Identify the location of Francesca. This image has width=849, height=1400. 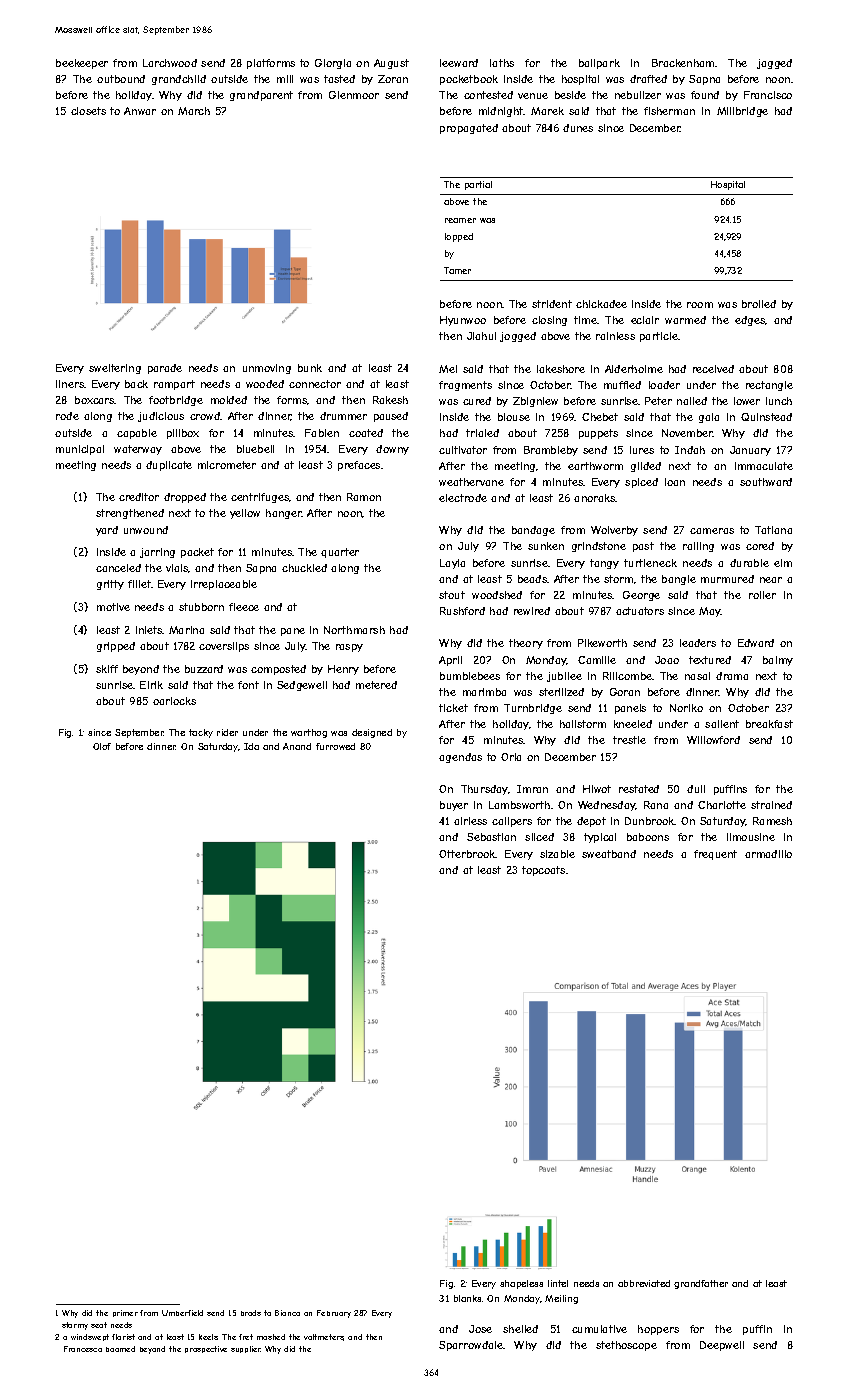
(83, 1349).
